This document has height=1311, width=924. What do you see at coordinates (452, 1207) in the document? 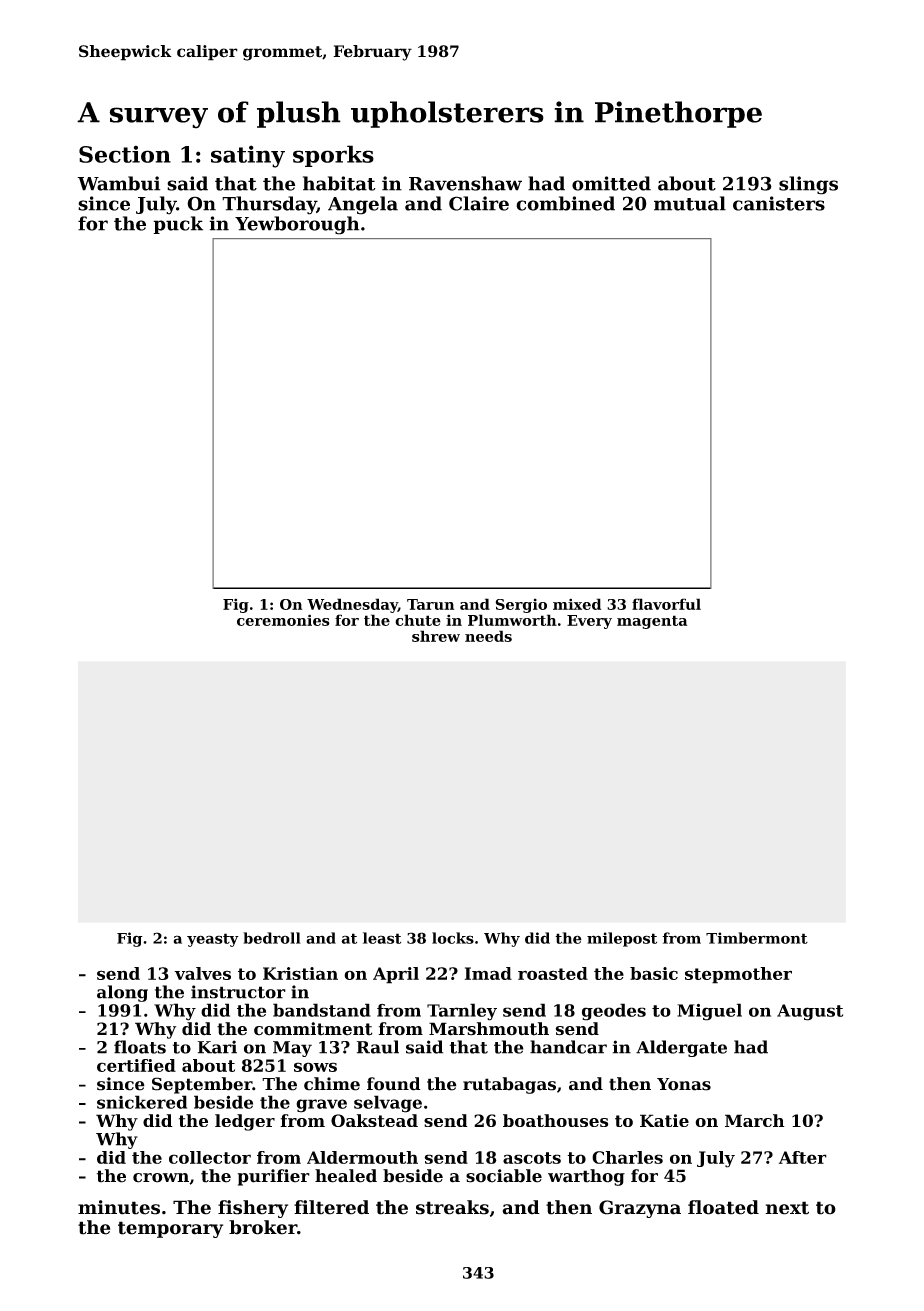
I see `streaks` at bounding box center [452, 1207].
